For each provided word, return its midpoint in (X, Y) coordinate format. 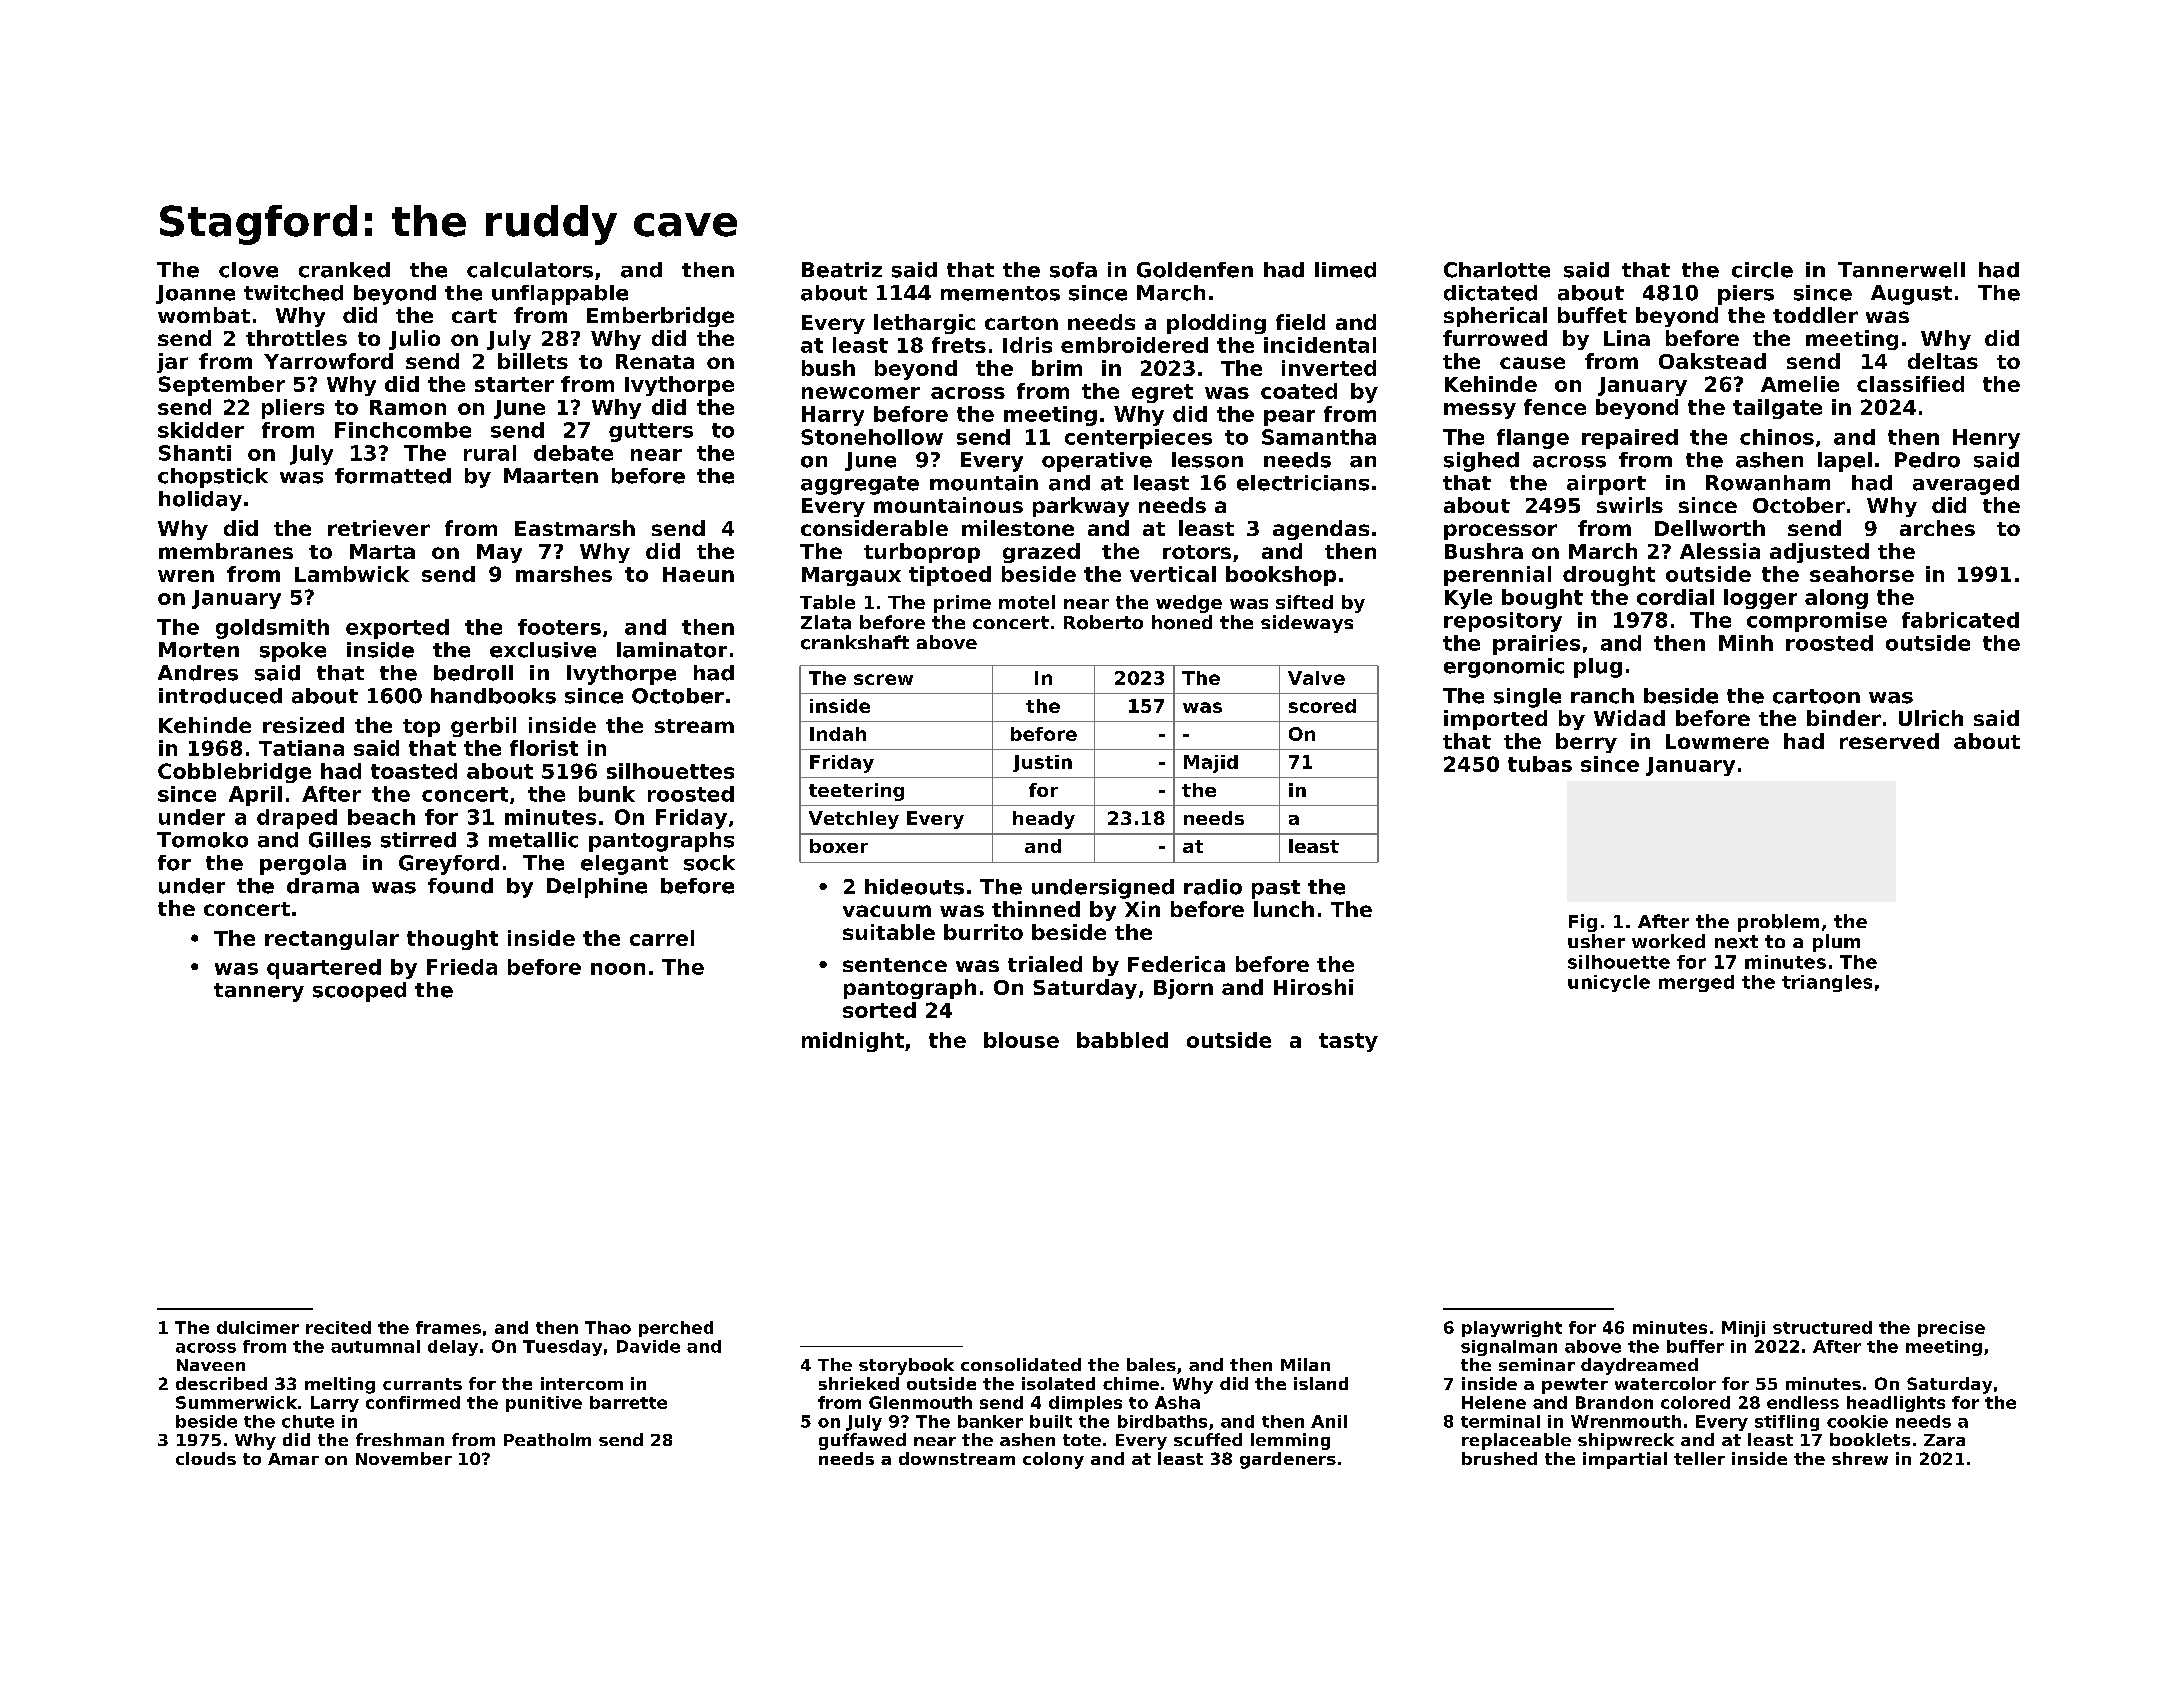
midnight (853, 1042)
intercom (582, 1383)
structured (1822, 1327)
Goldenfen (1195, 270)
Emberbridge (660, 317)
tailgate (1777, 409)
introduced (220, 696)
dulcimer (258, 1327)
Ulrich (1931, 718)
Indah (838, 734)
